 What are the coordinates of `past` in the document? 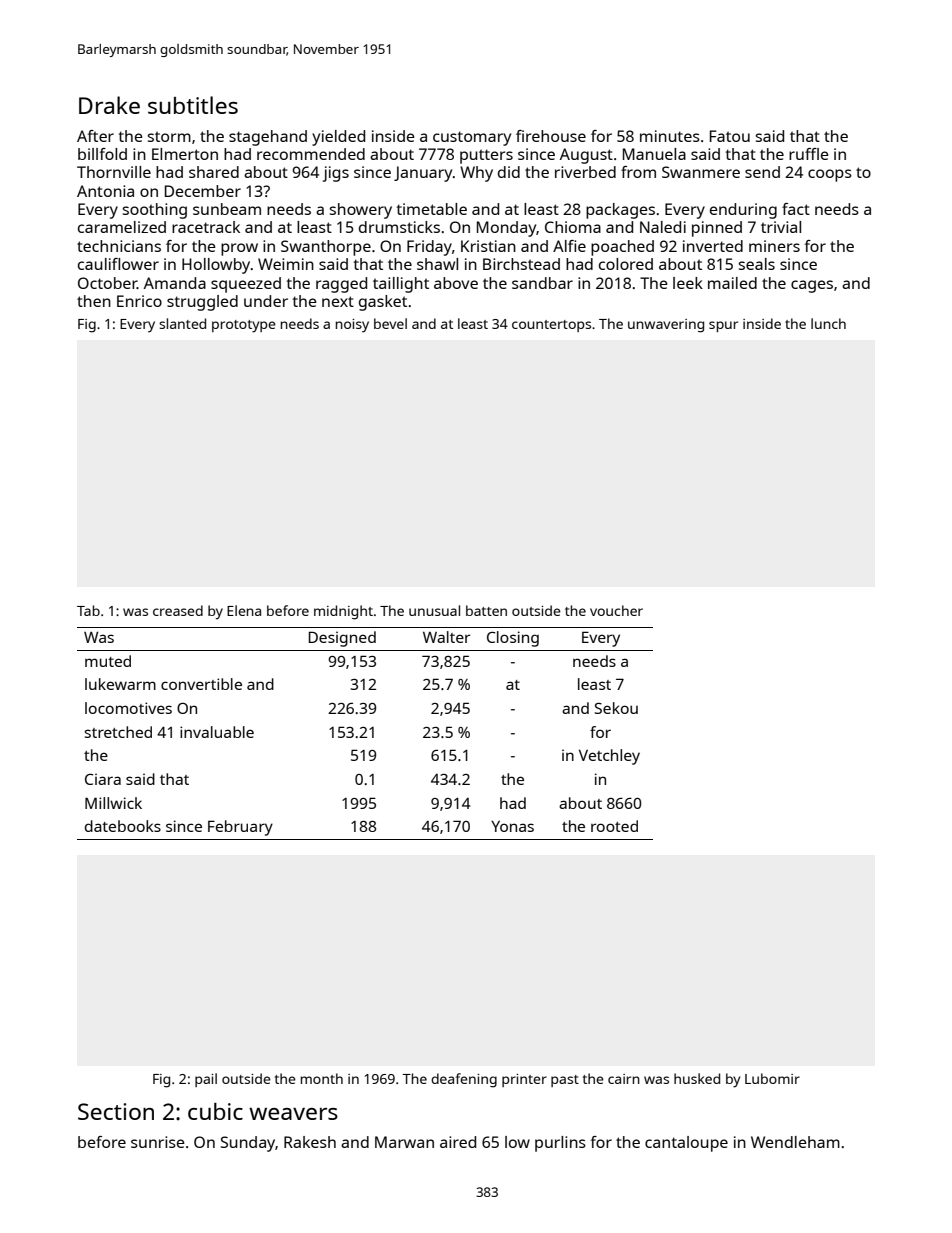 It's located at (565, 1081).
